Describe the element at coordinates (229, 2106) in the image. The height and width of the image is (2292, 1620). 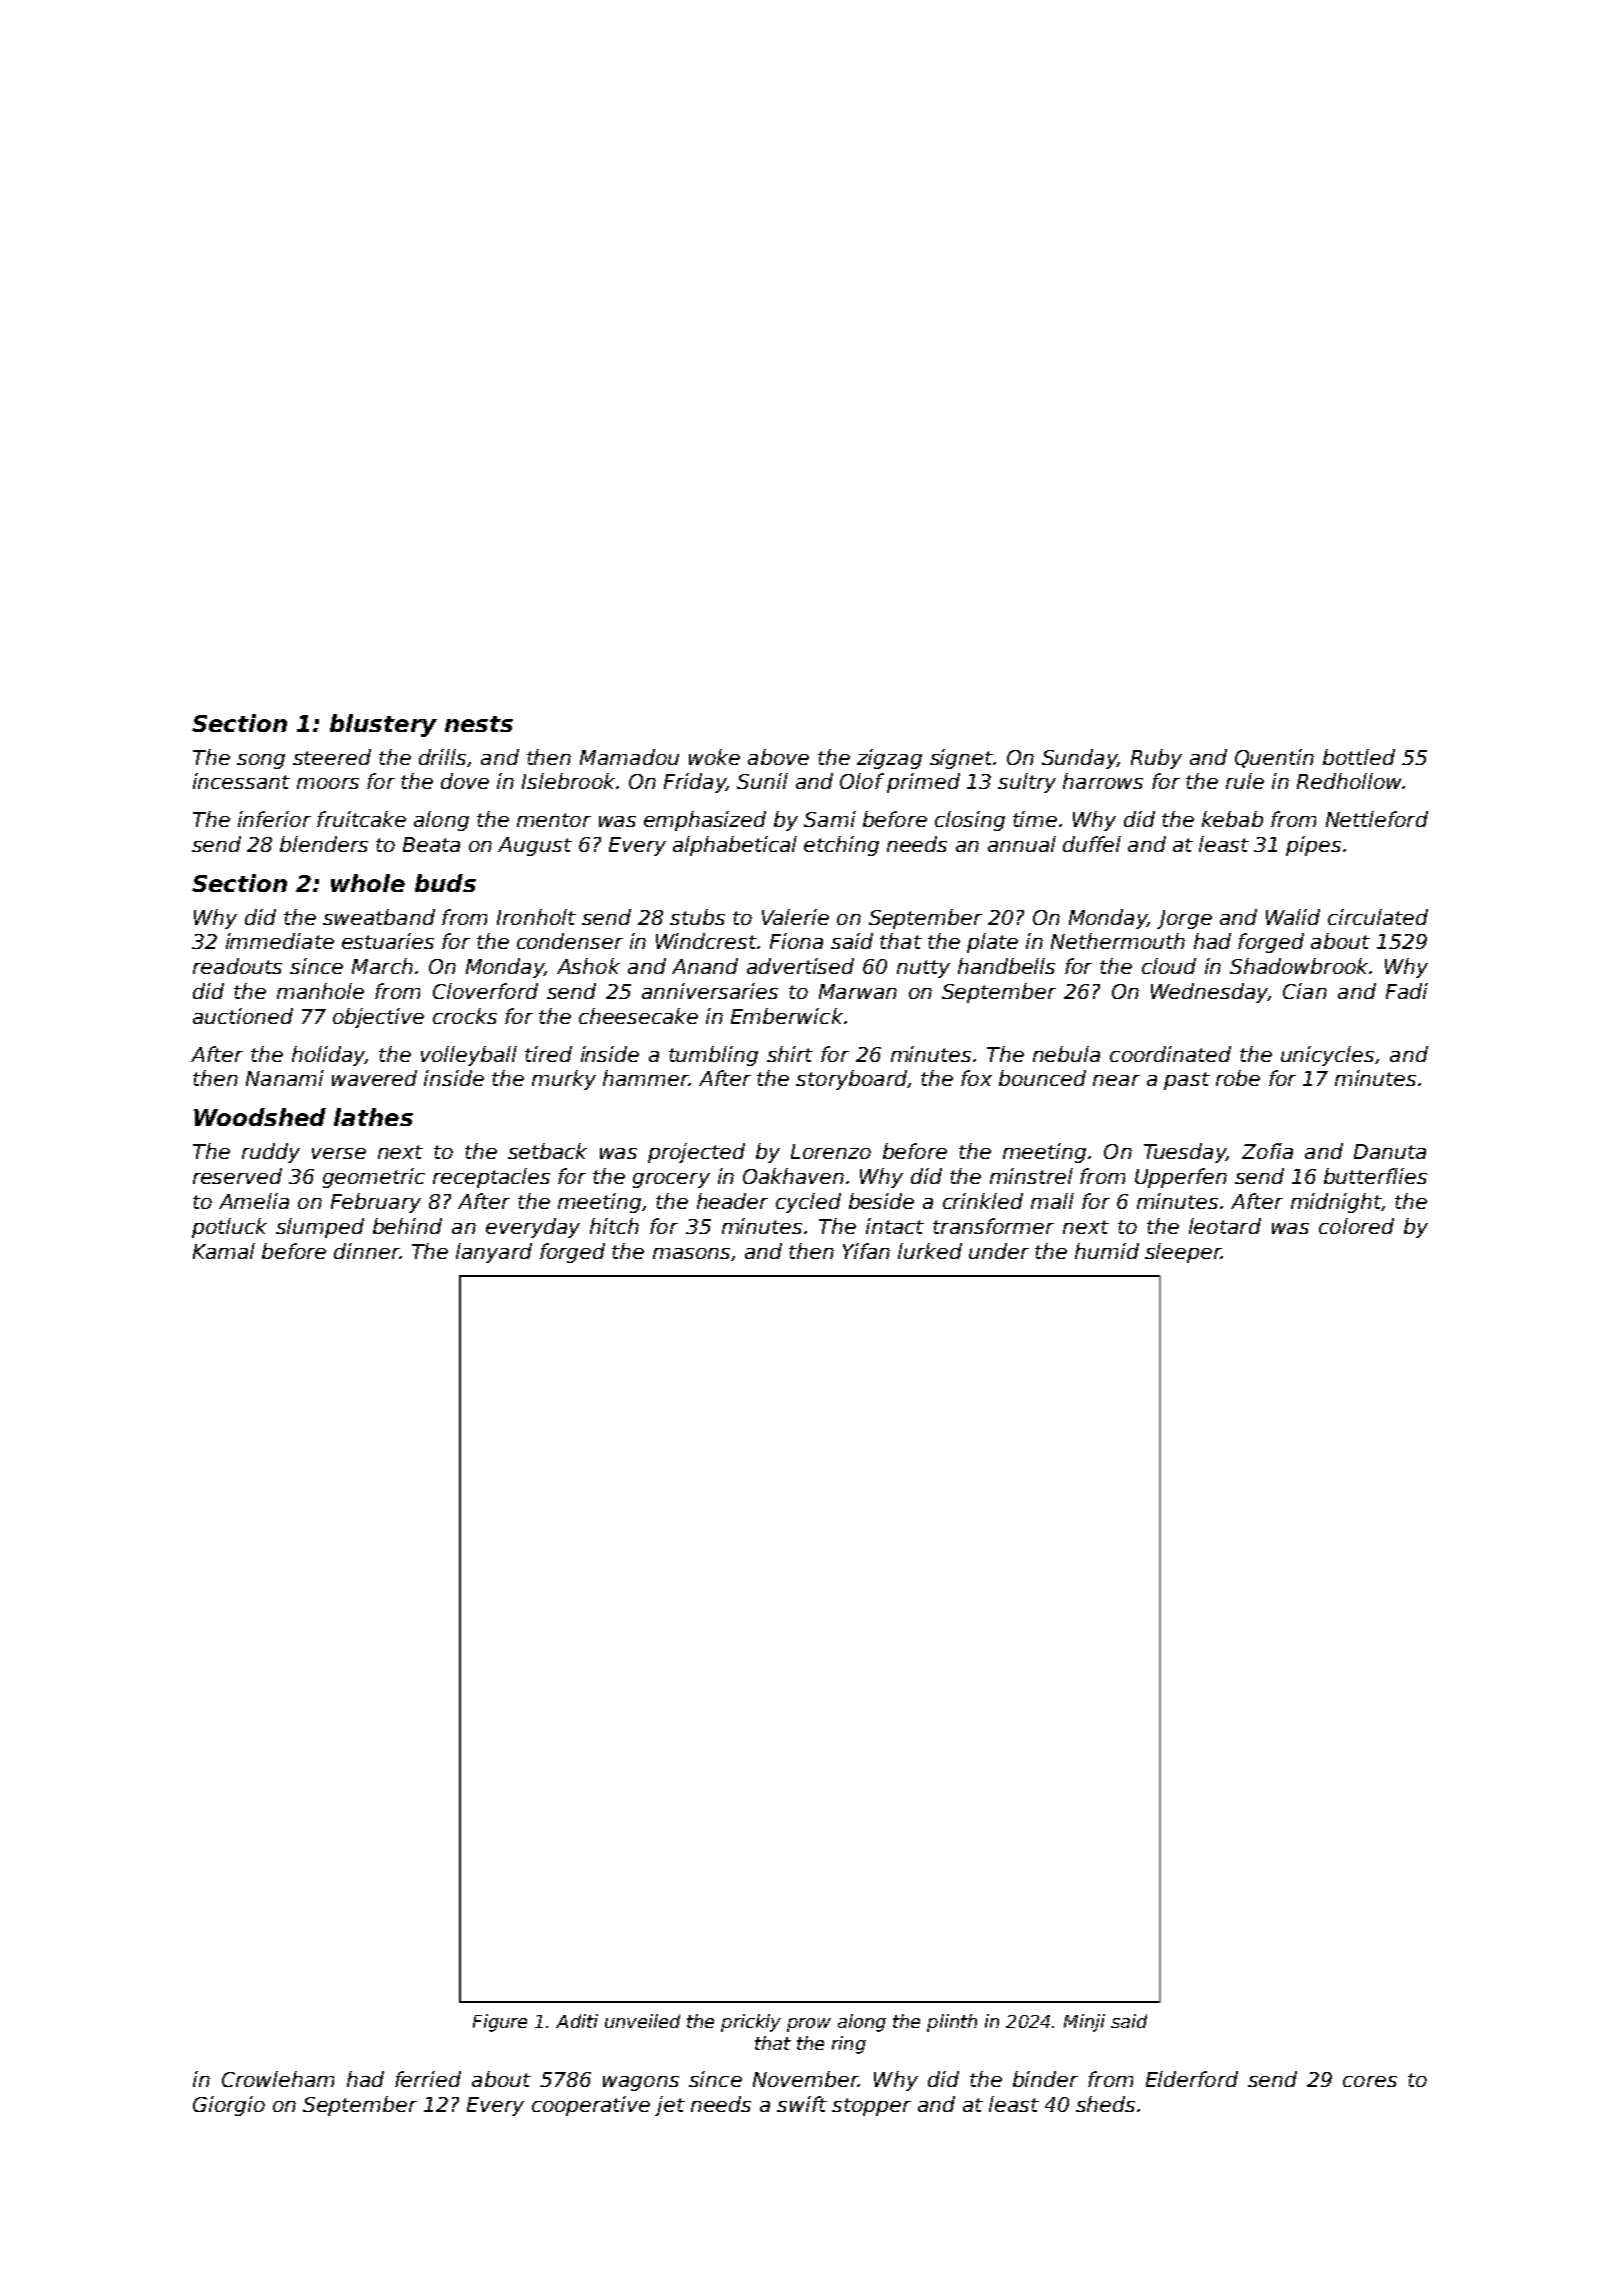
I see `Giorgio` at that location.
